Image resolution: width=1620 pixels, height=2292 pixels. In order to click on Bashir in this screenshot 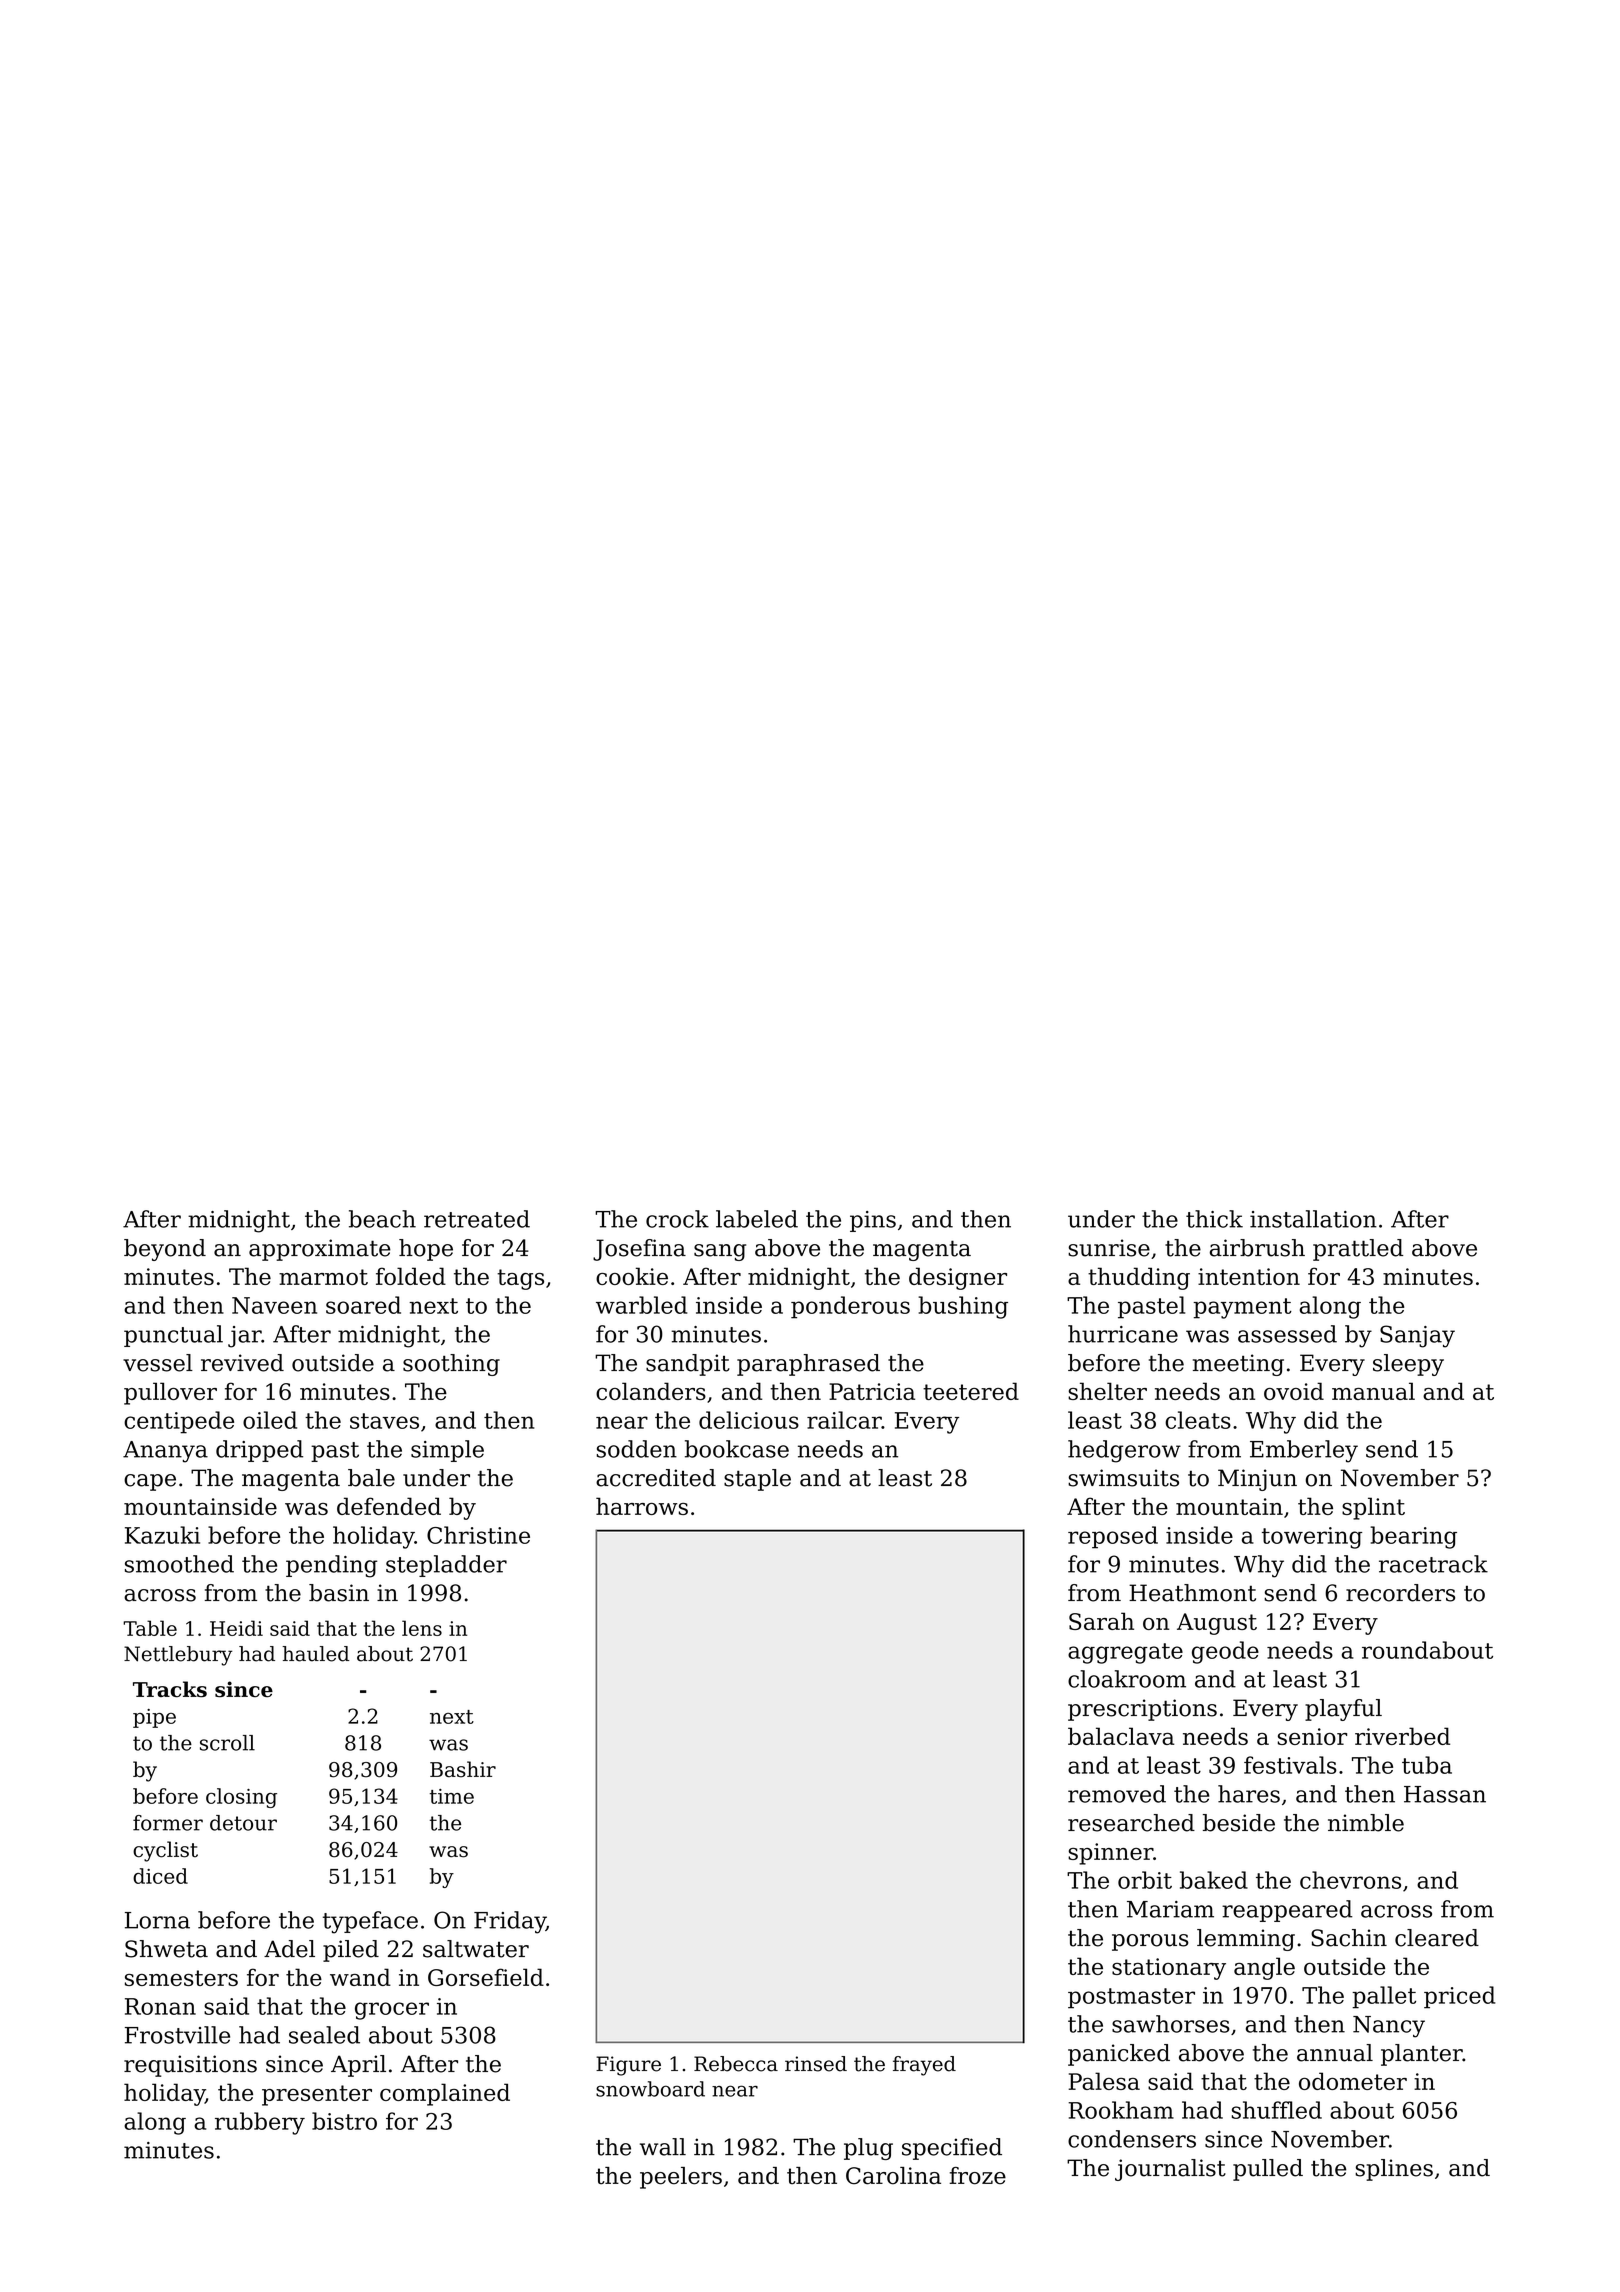, I will do `click(463, 1769)`.
